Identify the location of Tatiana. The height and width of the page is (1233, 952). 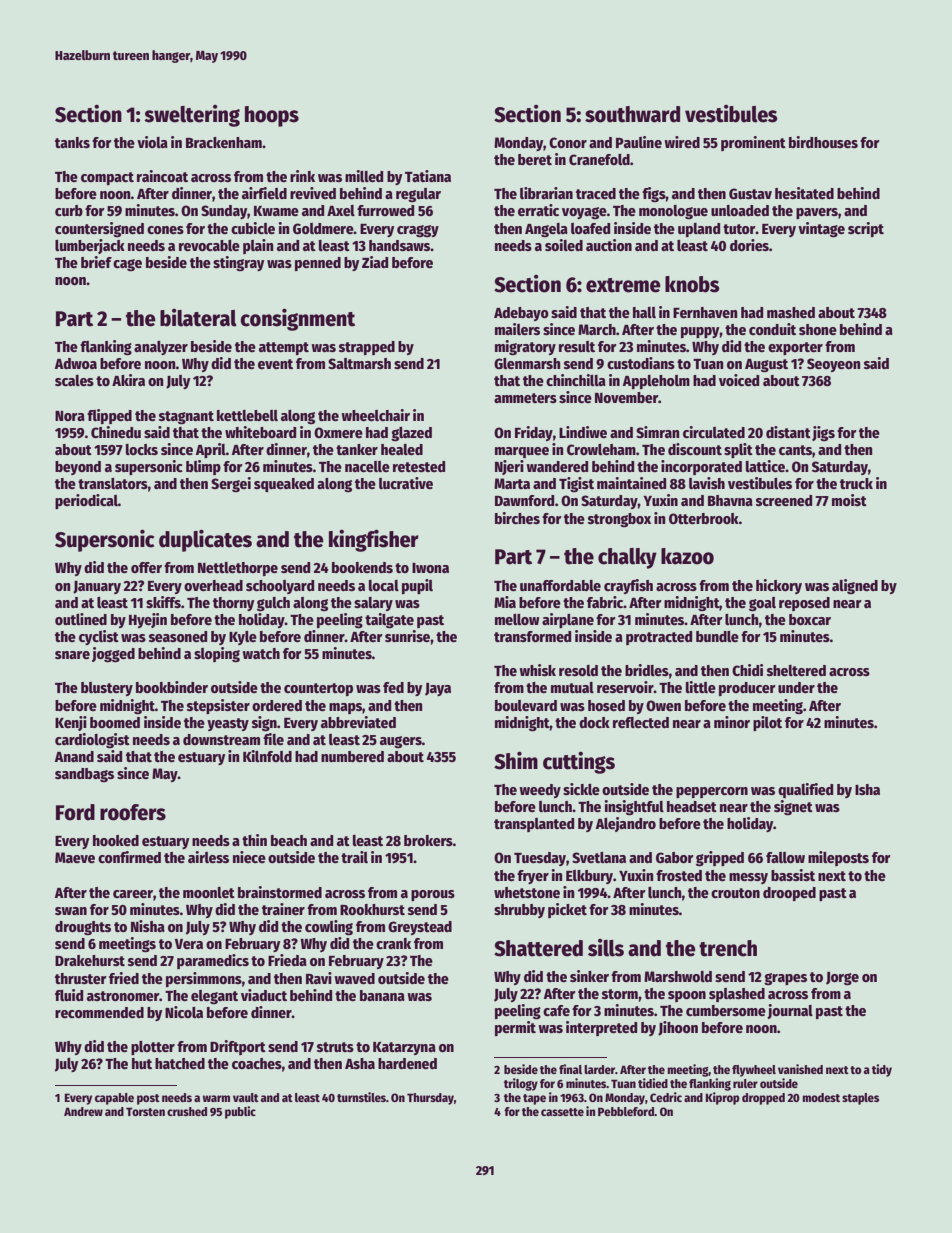
(428, 176).
